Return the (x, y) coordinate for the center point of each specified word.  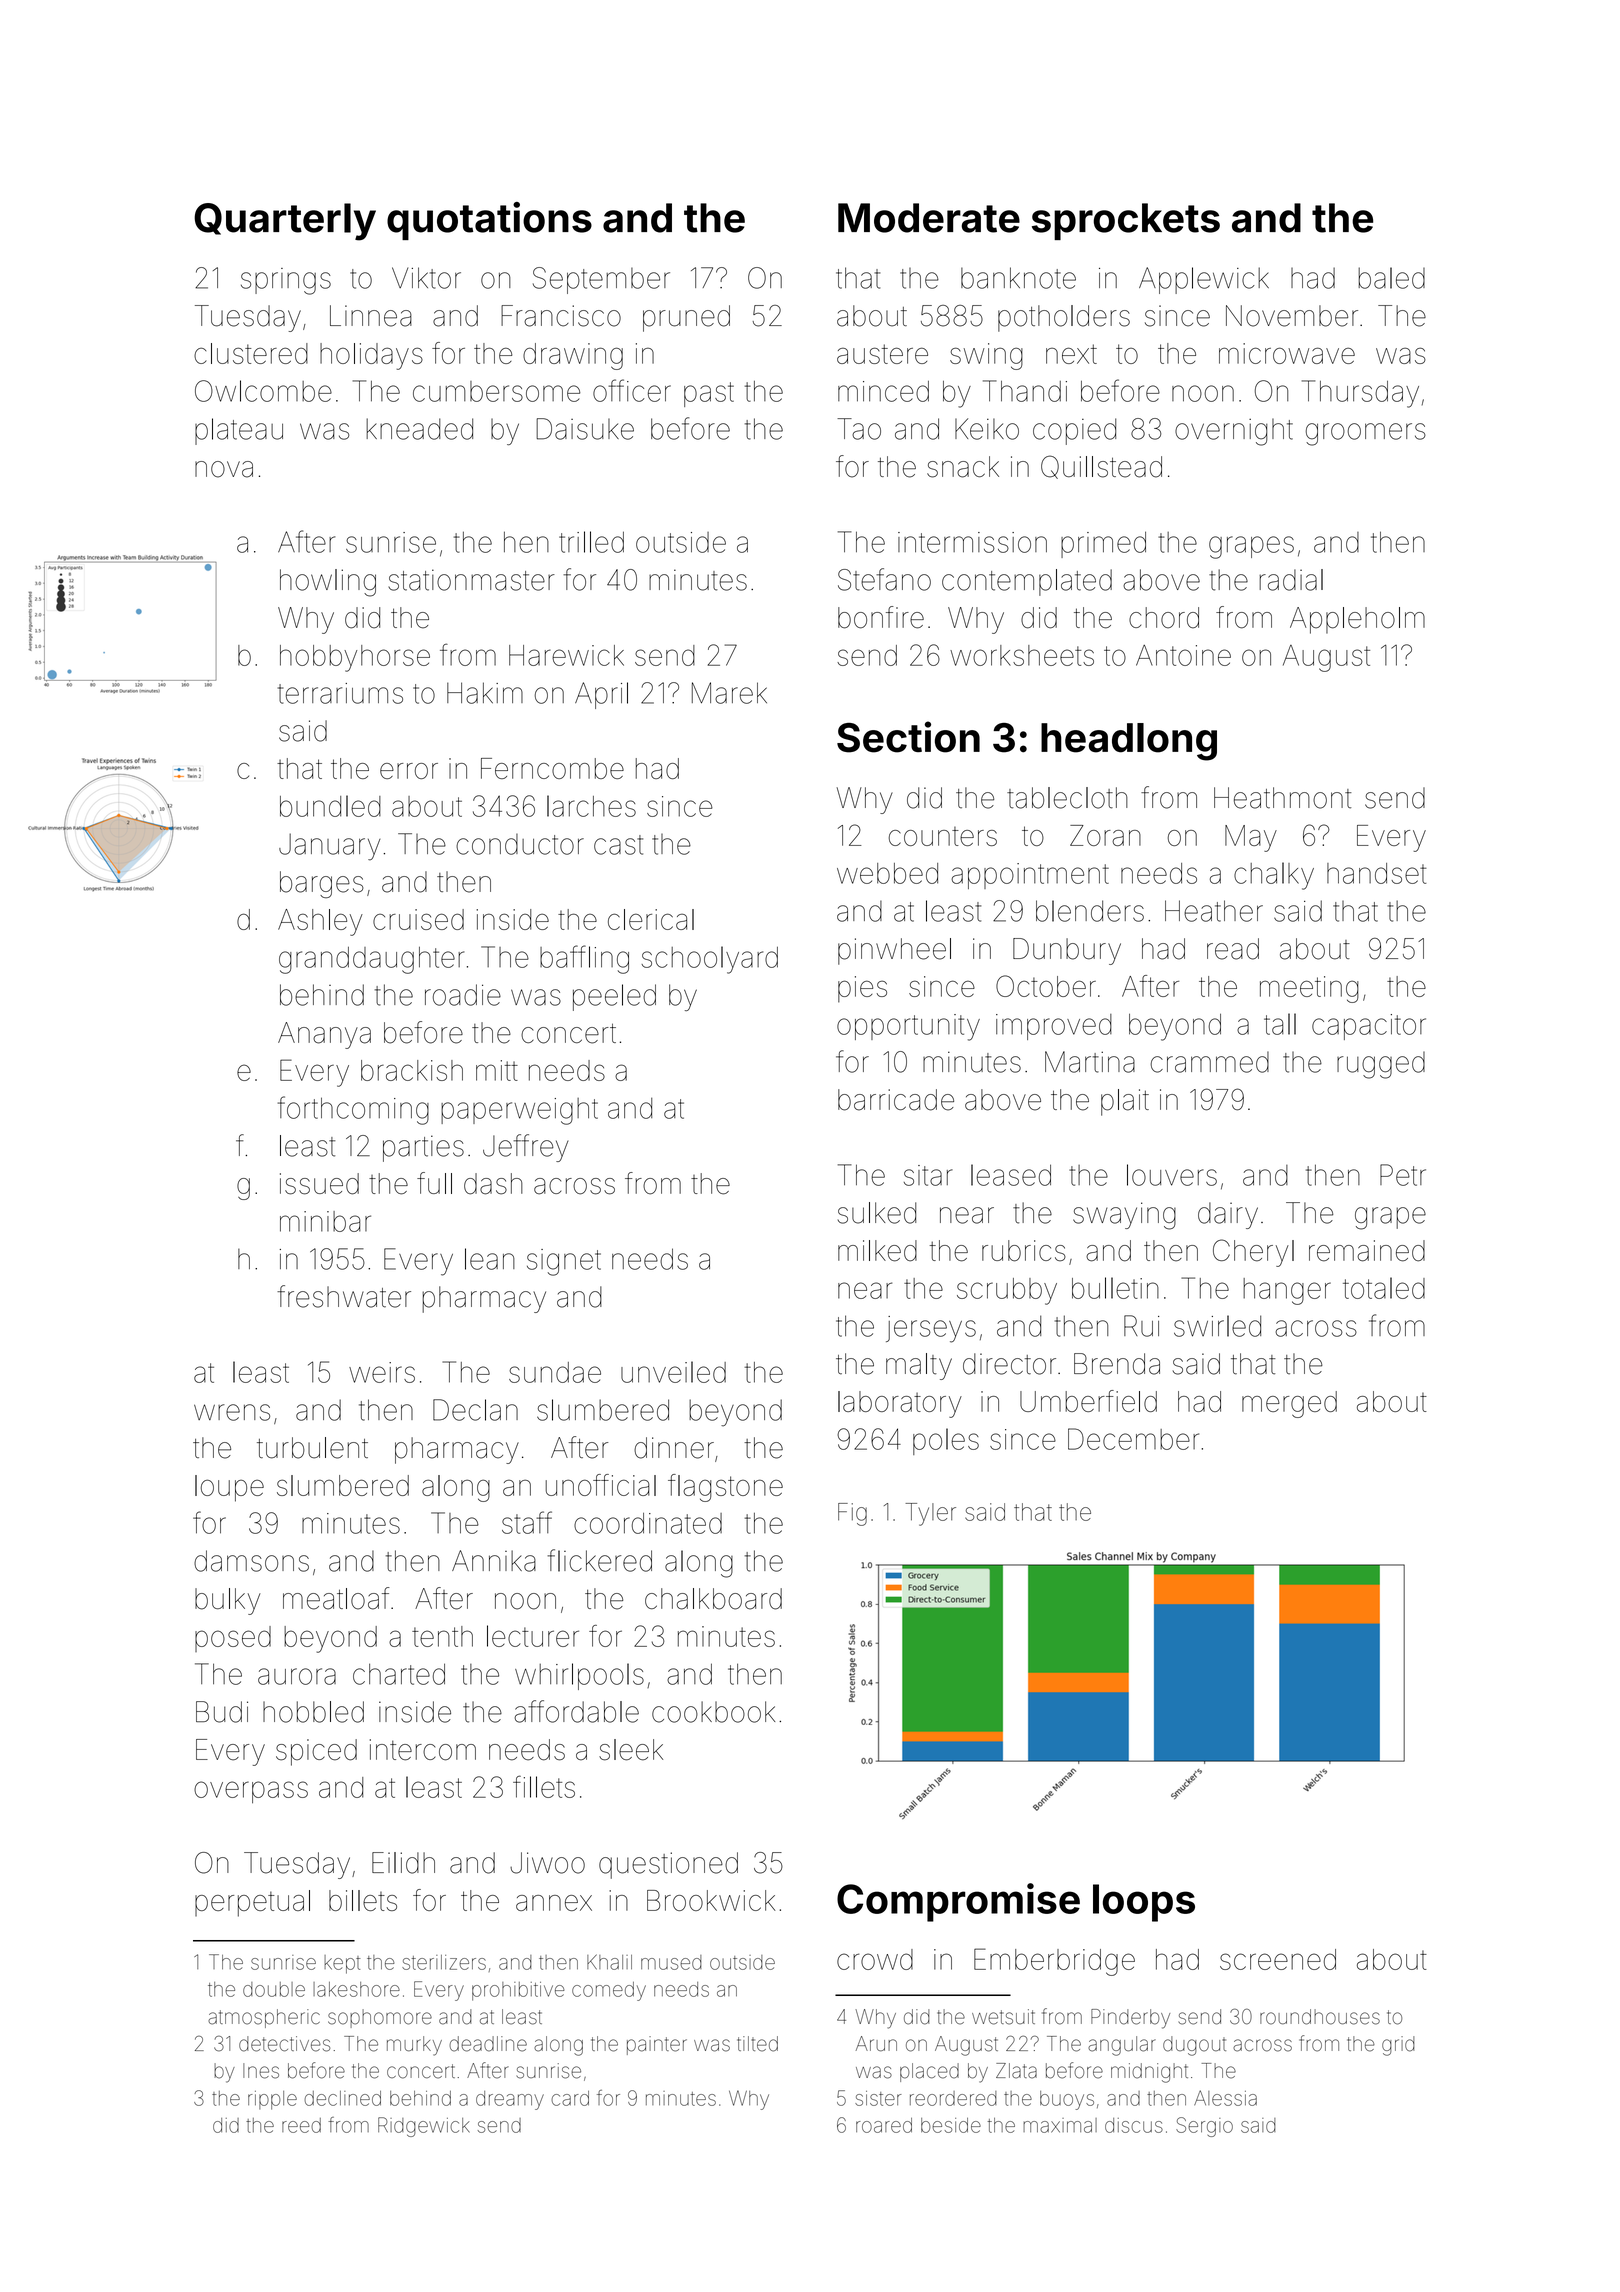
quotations (489, 221)
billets (363, 1900)
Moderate (929, 218)
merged (1289, 1404)
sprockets (1126, 221)
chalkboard (713, 1599)
